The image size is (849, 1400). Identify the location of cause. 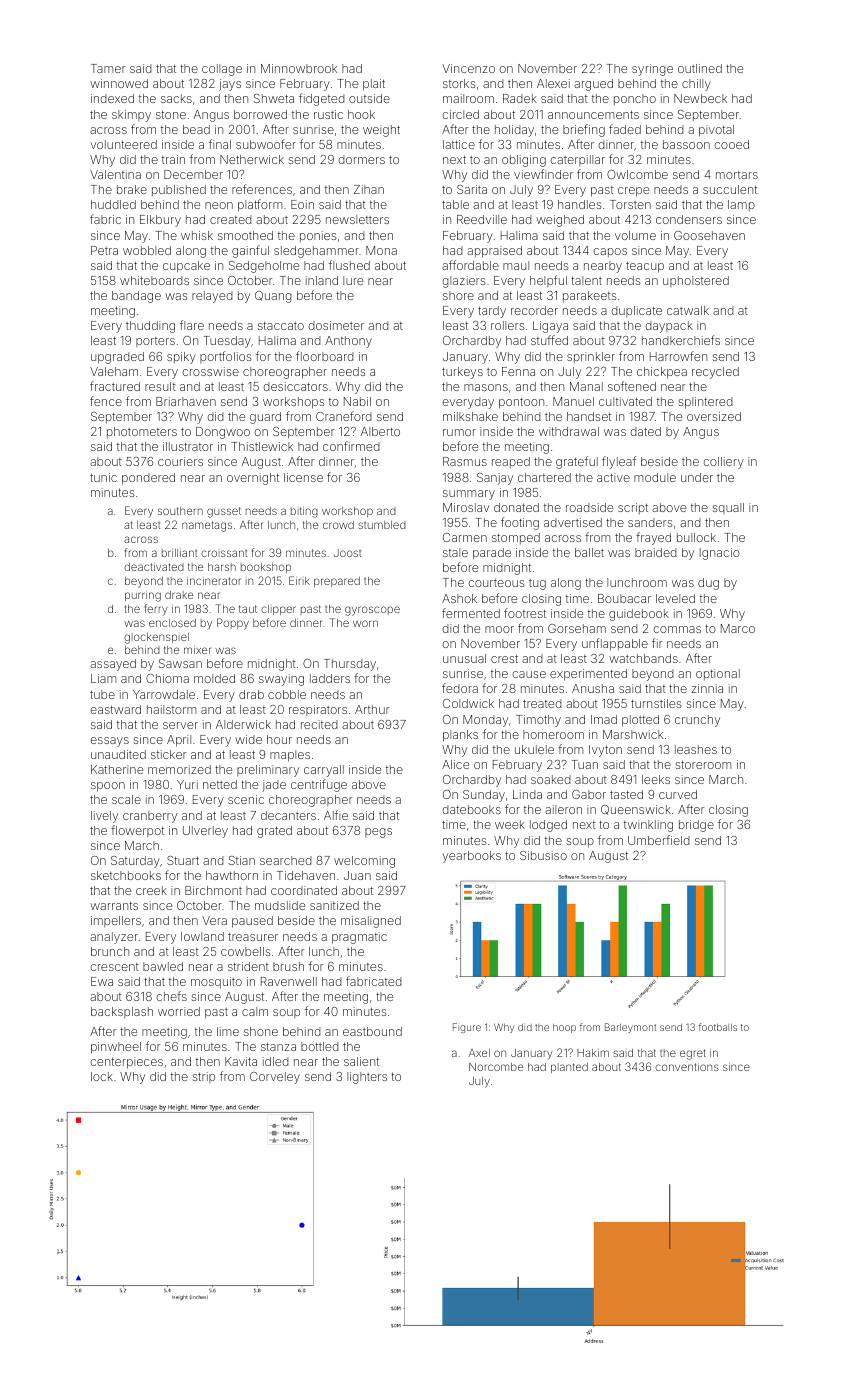
(529, 674).
